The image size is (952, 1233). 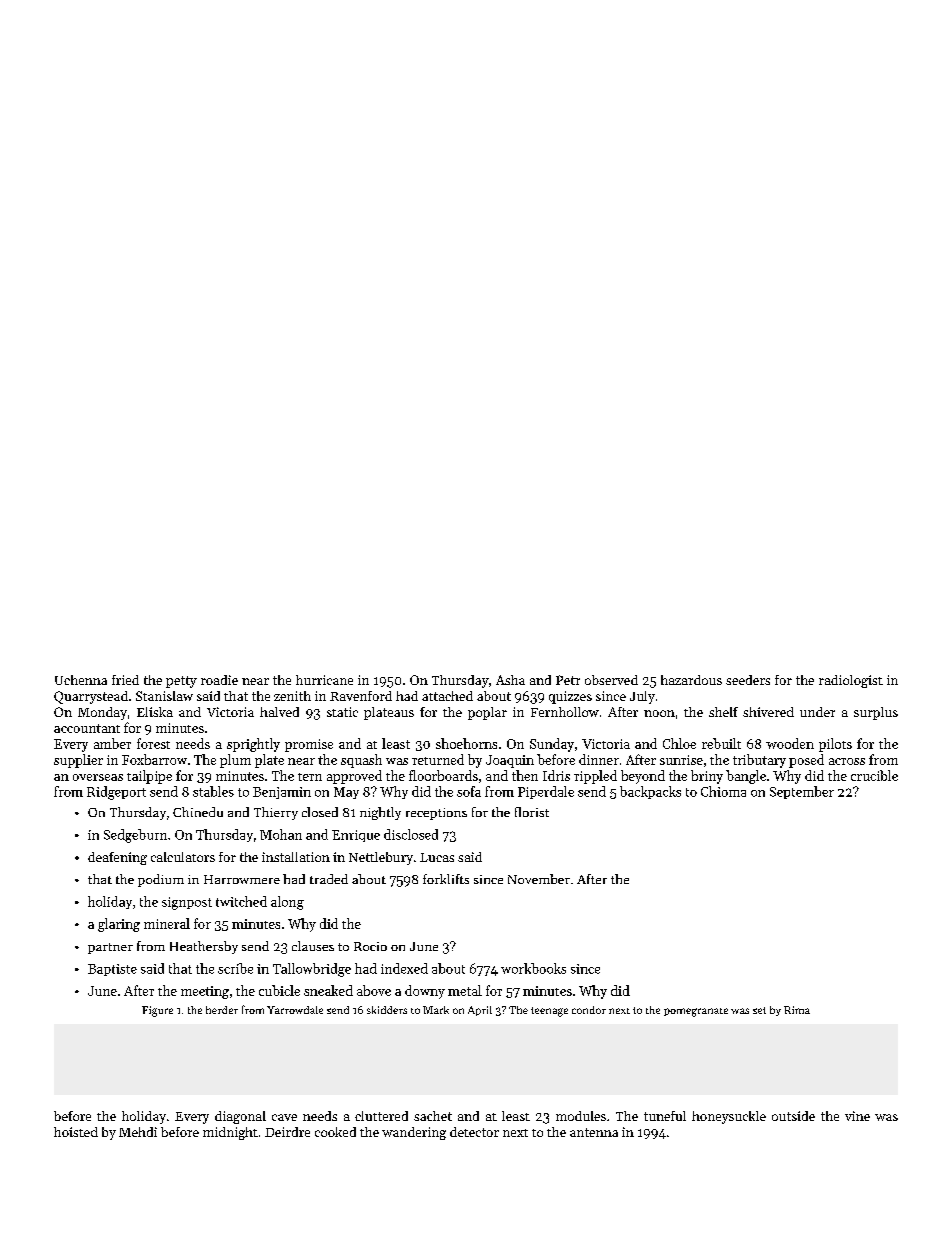 What do you see at coordinates (469, 791) in the screenshot?
I see `sofa` at bounding box center [469, 791].
